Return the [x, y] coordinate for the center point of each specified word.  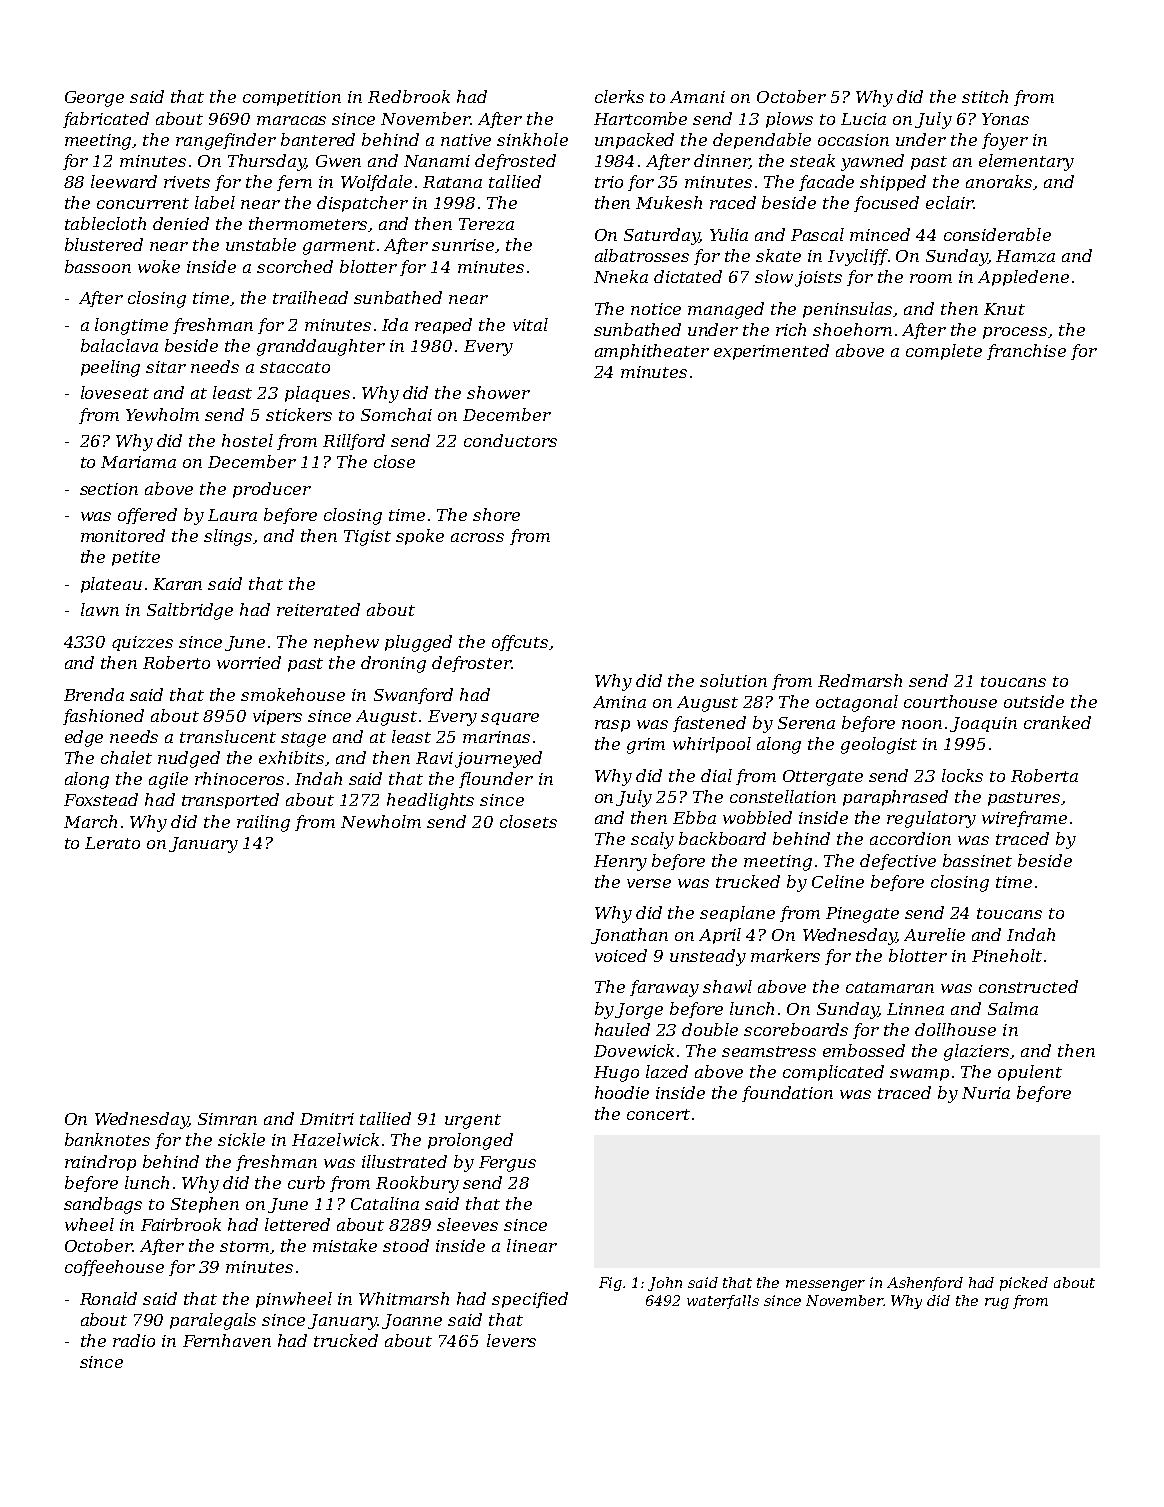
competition [292, 98]
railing [263, 823]
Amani [697, 97]
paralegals [213, 1321]
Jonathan [629, 936]
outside [1034, 701]
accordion [910, 838]
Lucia [863, 119]
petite [136, 558]
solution [733, 680]
